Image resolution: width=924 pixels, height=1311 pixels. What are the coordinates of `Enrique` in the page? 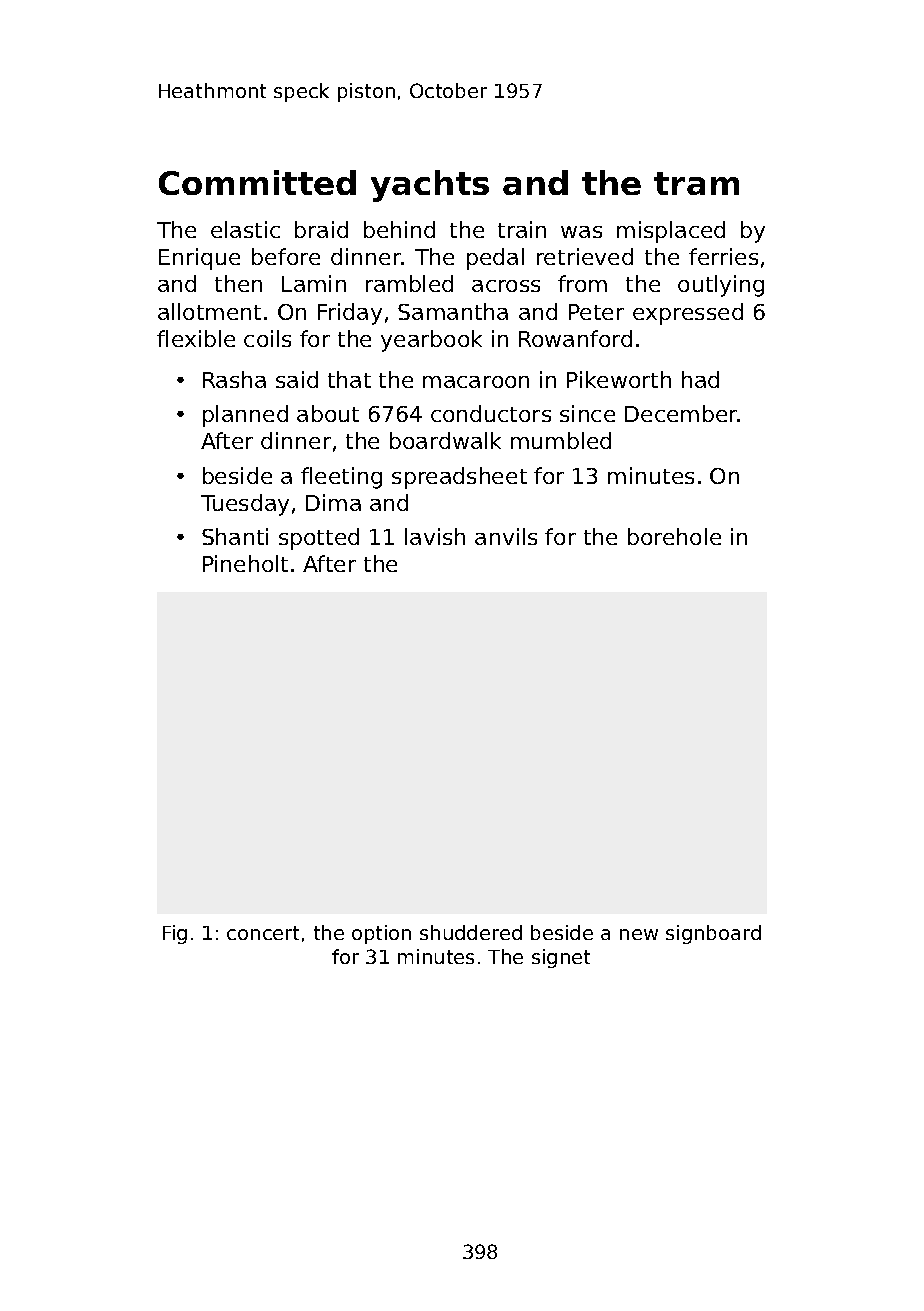 It's located at (199, 259).
